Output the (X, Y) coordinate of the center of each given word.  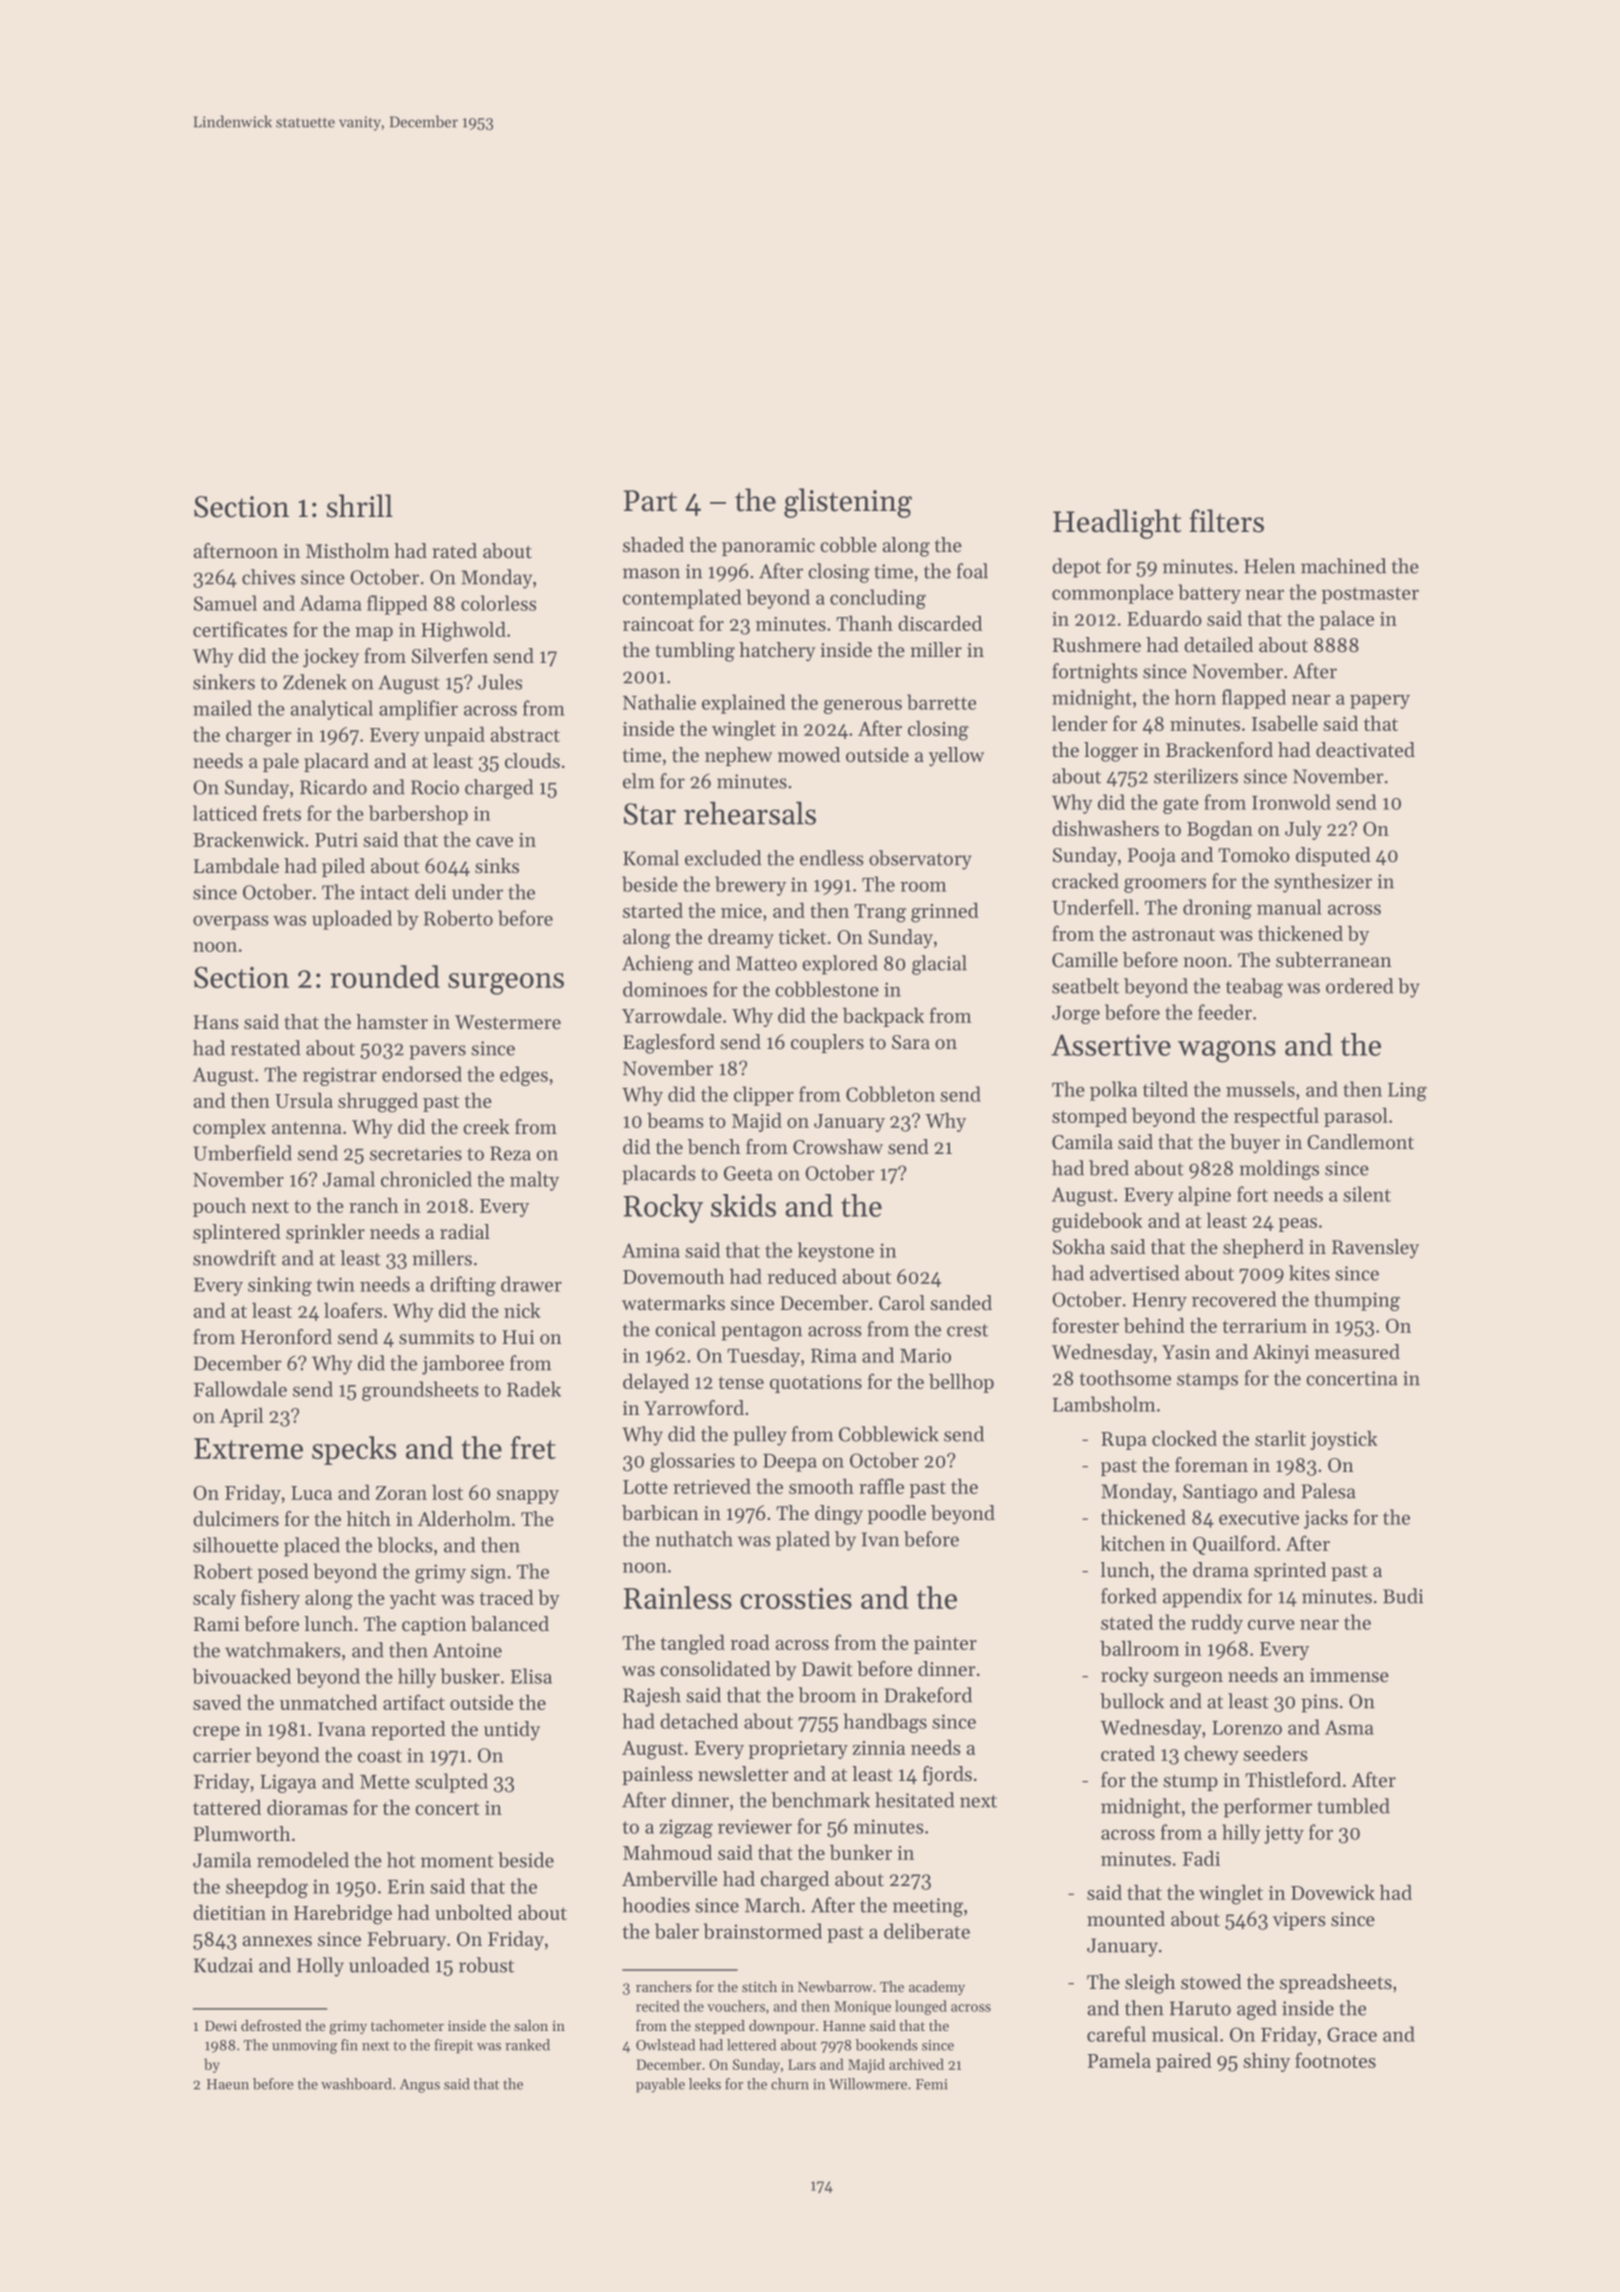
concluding (878, 599)
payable (660, 2085)
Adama (331, 603)
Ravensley (1375, 1249)
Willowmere (868, 2084)
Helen (1269, 566)
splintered (237, 1233)
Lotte (645, 1487)
